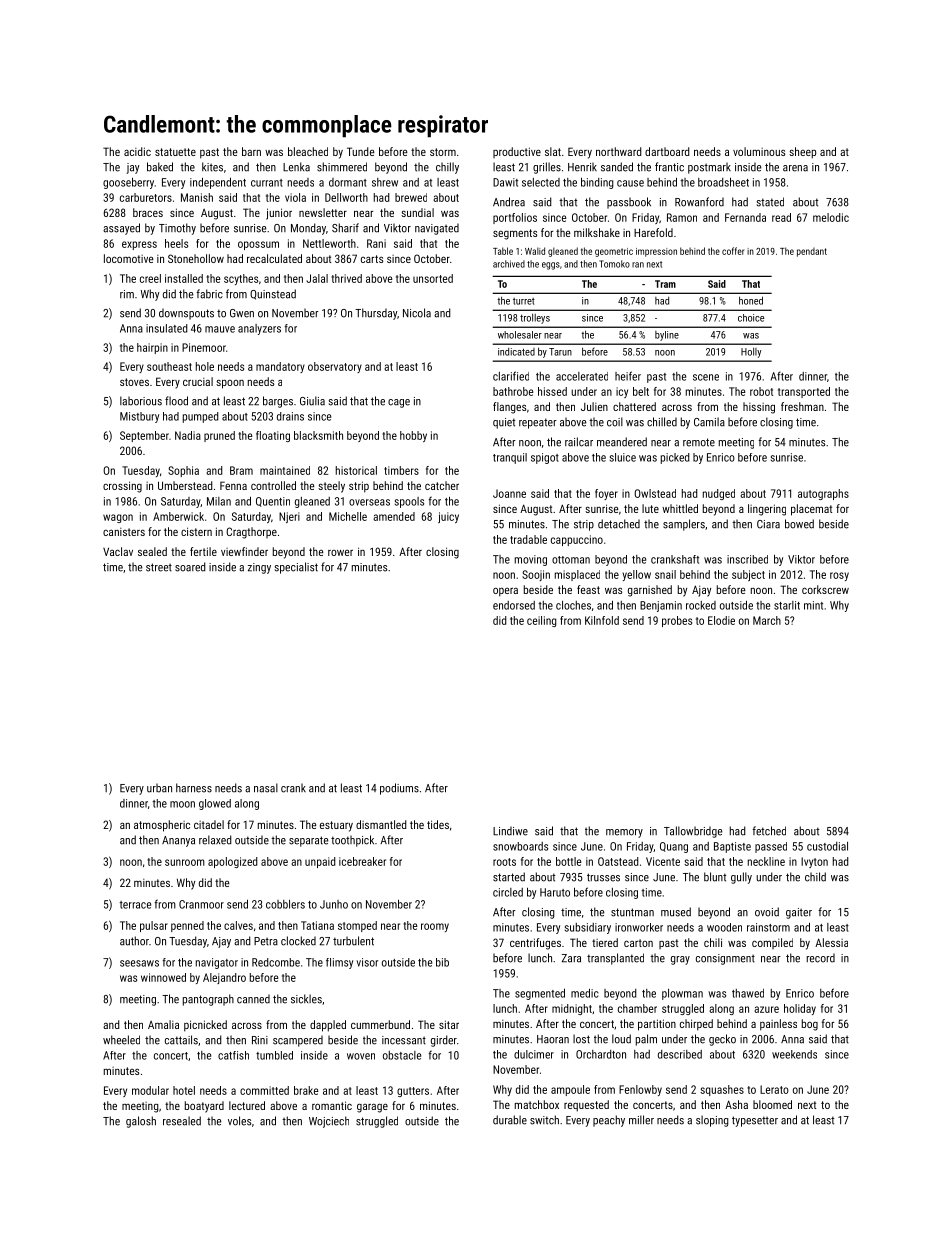 This screenshot has width=952, height=1233. I want to click on junior, so click(279, 214).
